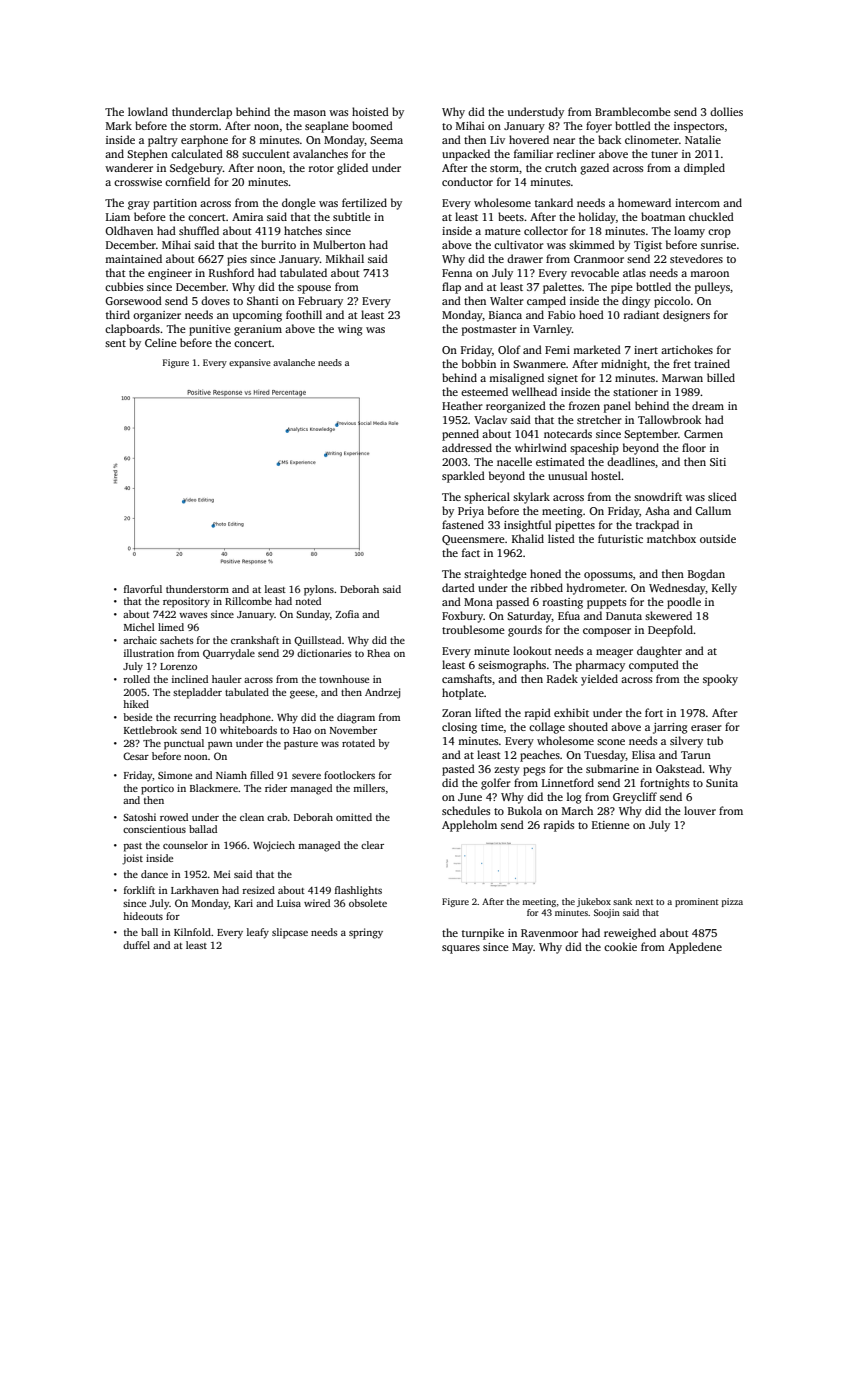  What do you see at coordinates (222, 874) in the document?
I see `Mei` at bounding box center [222, 874].
